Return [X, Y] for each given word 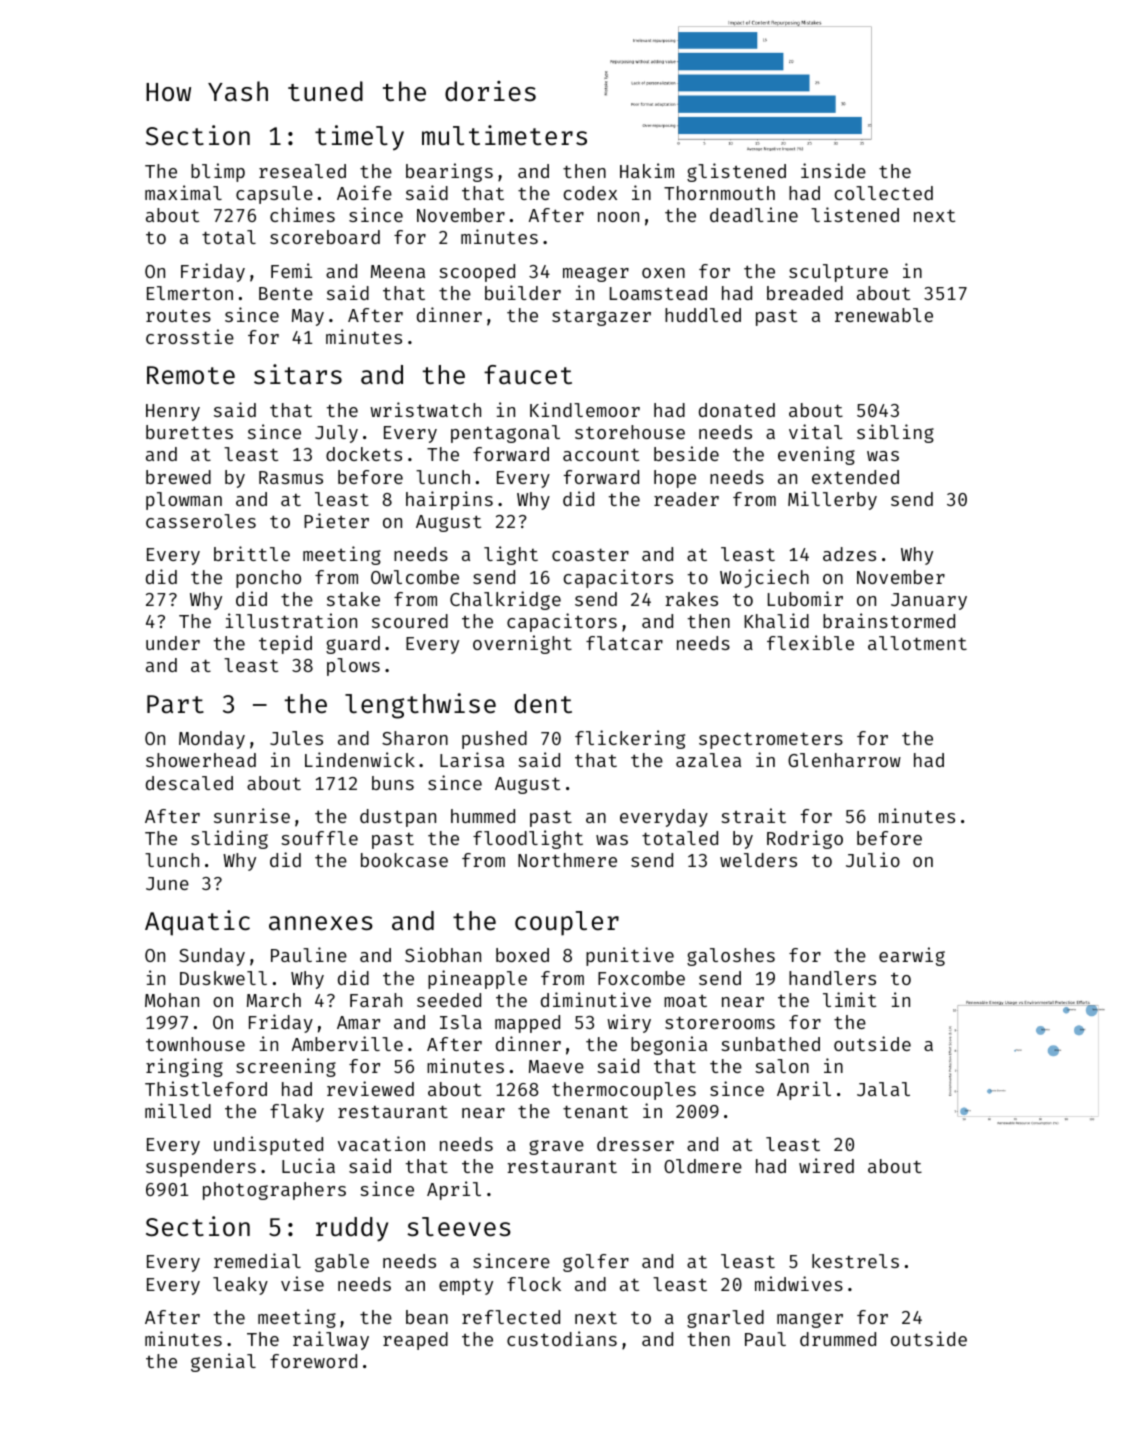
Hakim [647, 170]
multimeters [504, 135]
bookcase [404, 860]
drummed [838, 1339]
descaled [189, 783]
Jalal [883, 1089]
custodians [562, 1338]
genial [223, 1362]
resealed [302, 171]
